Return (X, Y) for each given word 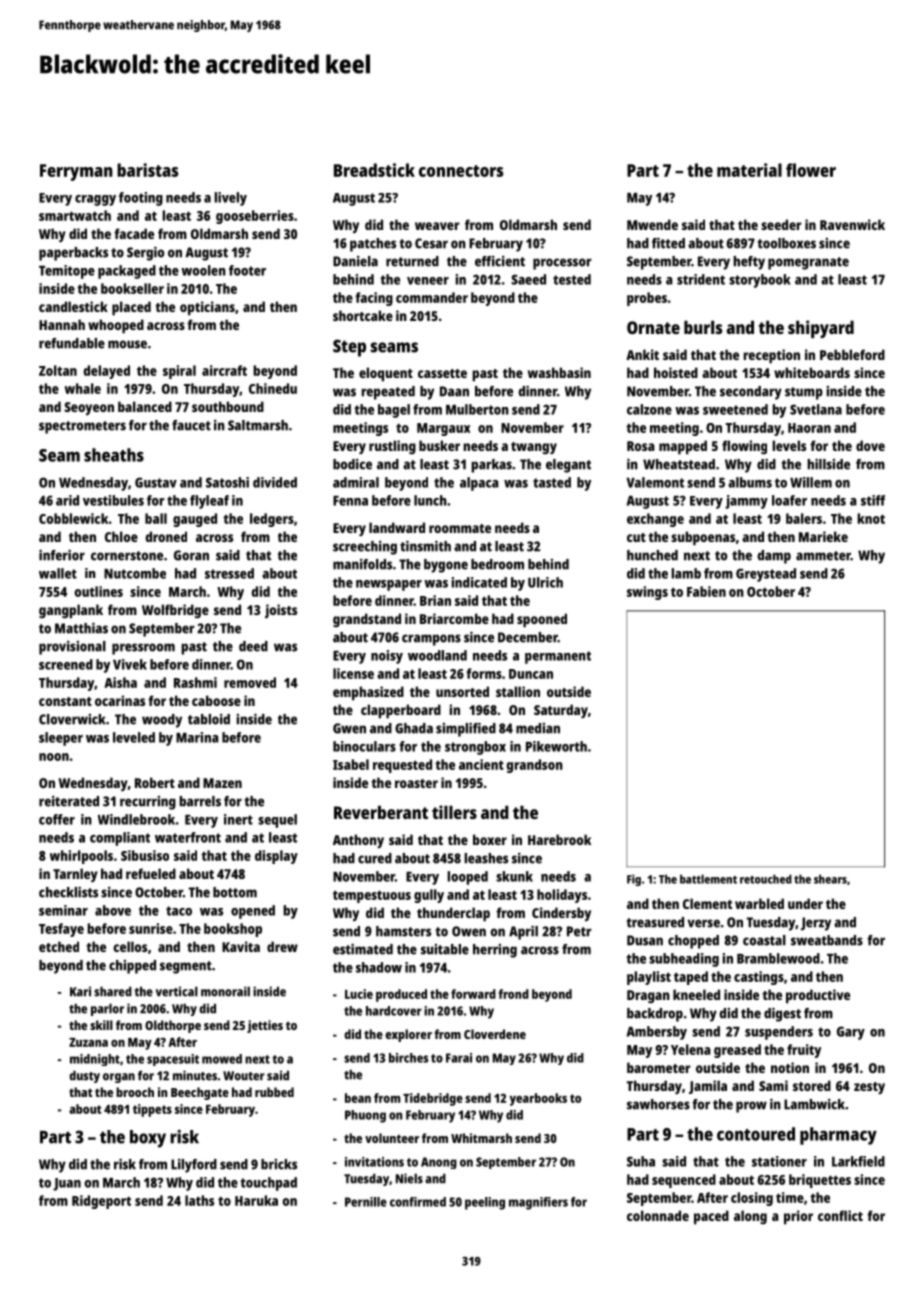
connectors (461, 171)
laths (199, 1200)
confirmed (418, 1202)
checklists (68, 892)
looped (467, 878)
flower (811, 170)
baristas (147, 170)
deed (253, 646)
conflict (840, 1215)
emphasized (368, 693)
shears (830, 879)
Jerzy (816, 924)
